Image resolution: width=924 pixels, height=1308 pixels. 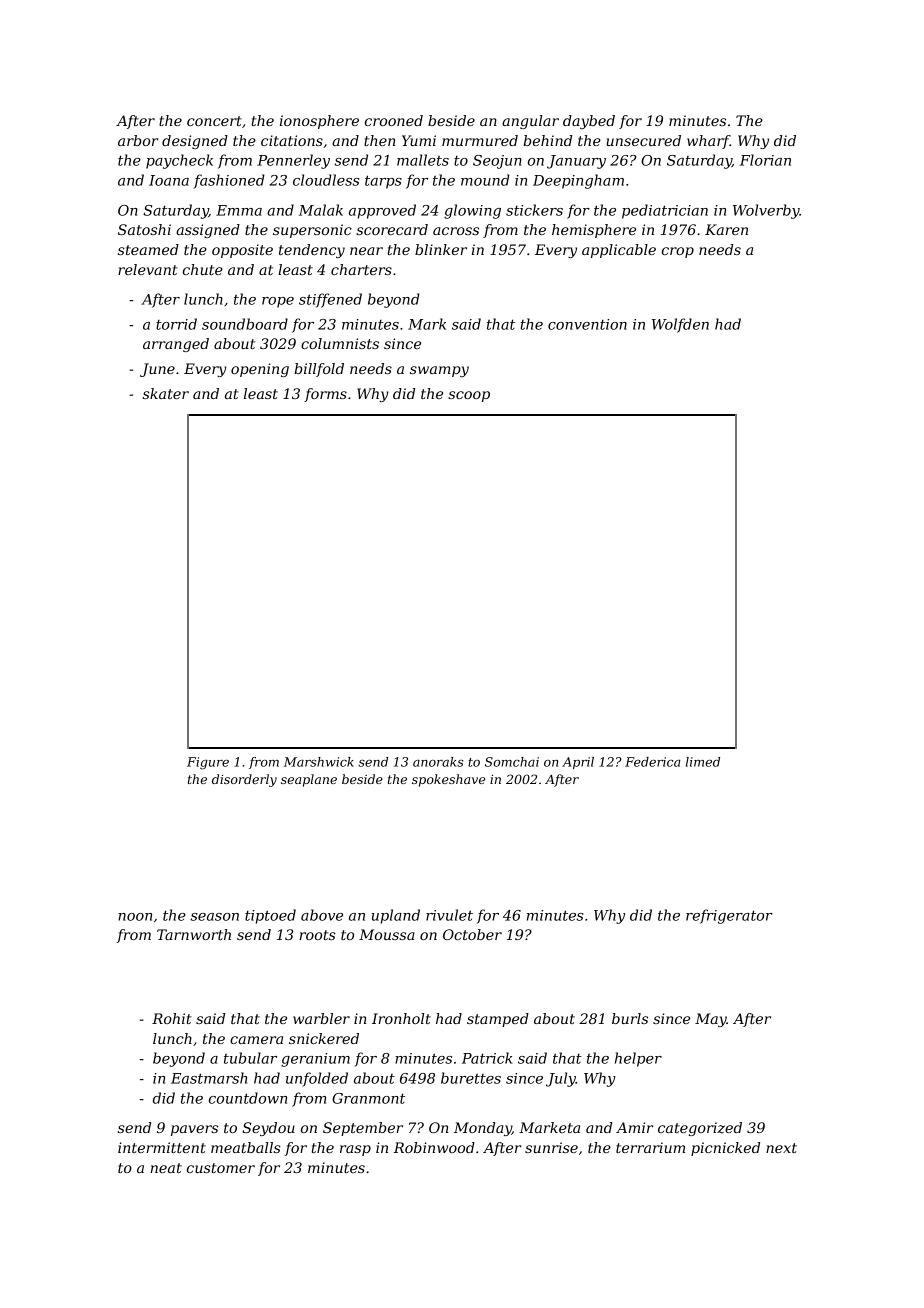 What do you see at coordinates (512, 762) in the document?
I see `Somchai` at bounding box center [512, 762].
